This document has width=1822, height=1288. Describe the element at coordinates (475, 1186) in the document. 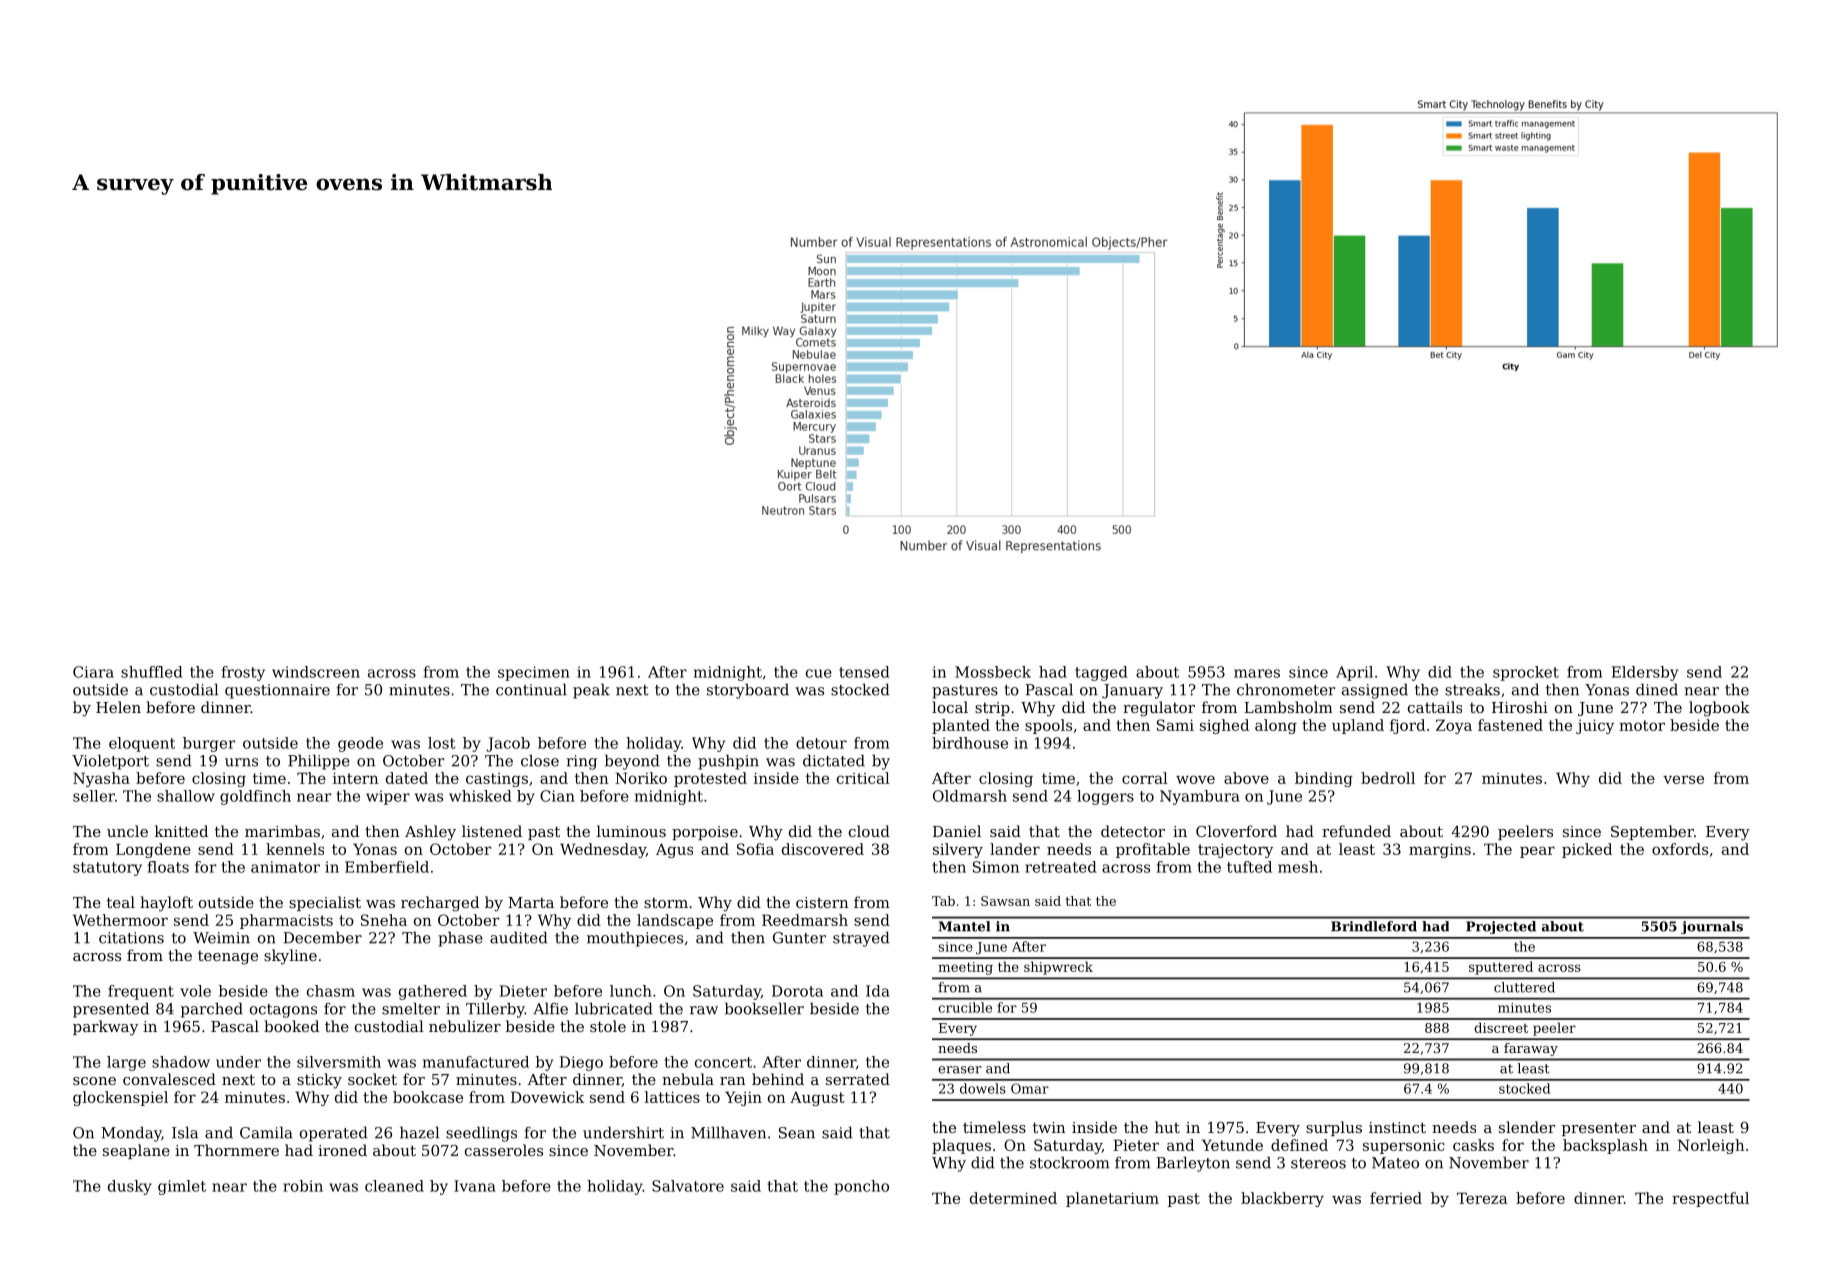

I see `Ivana` at that location.
